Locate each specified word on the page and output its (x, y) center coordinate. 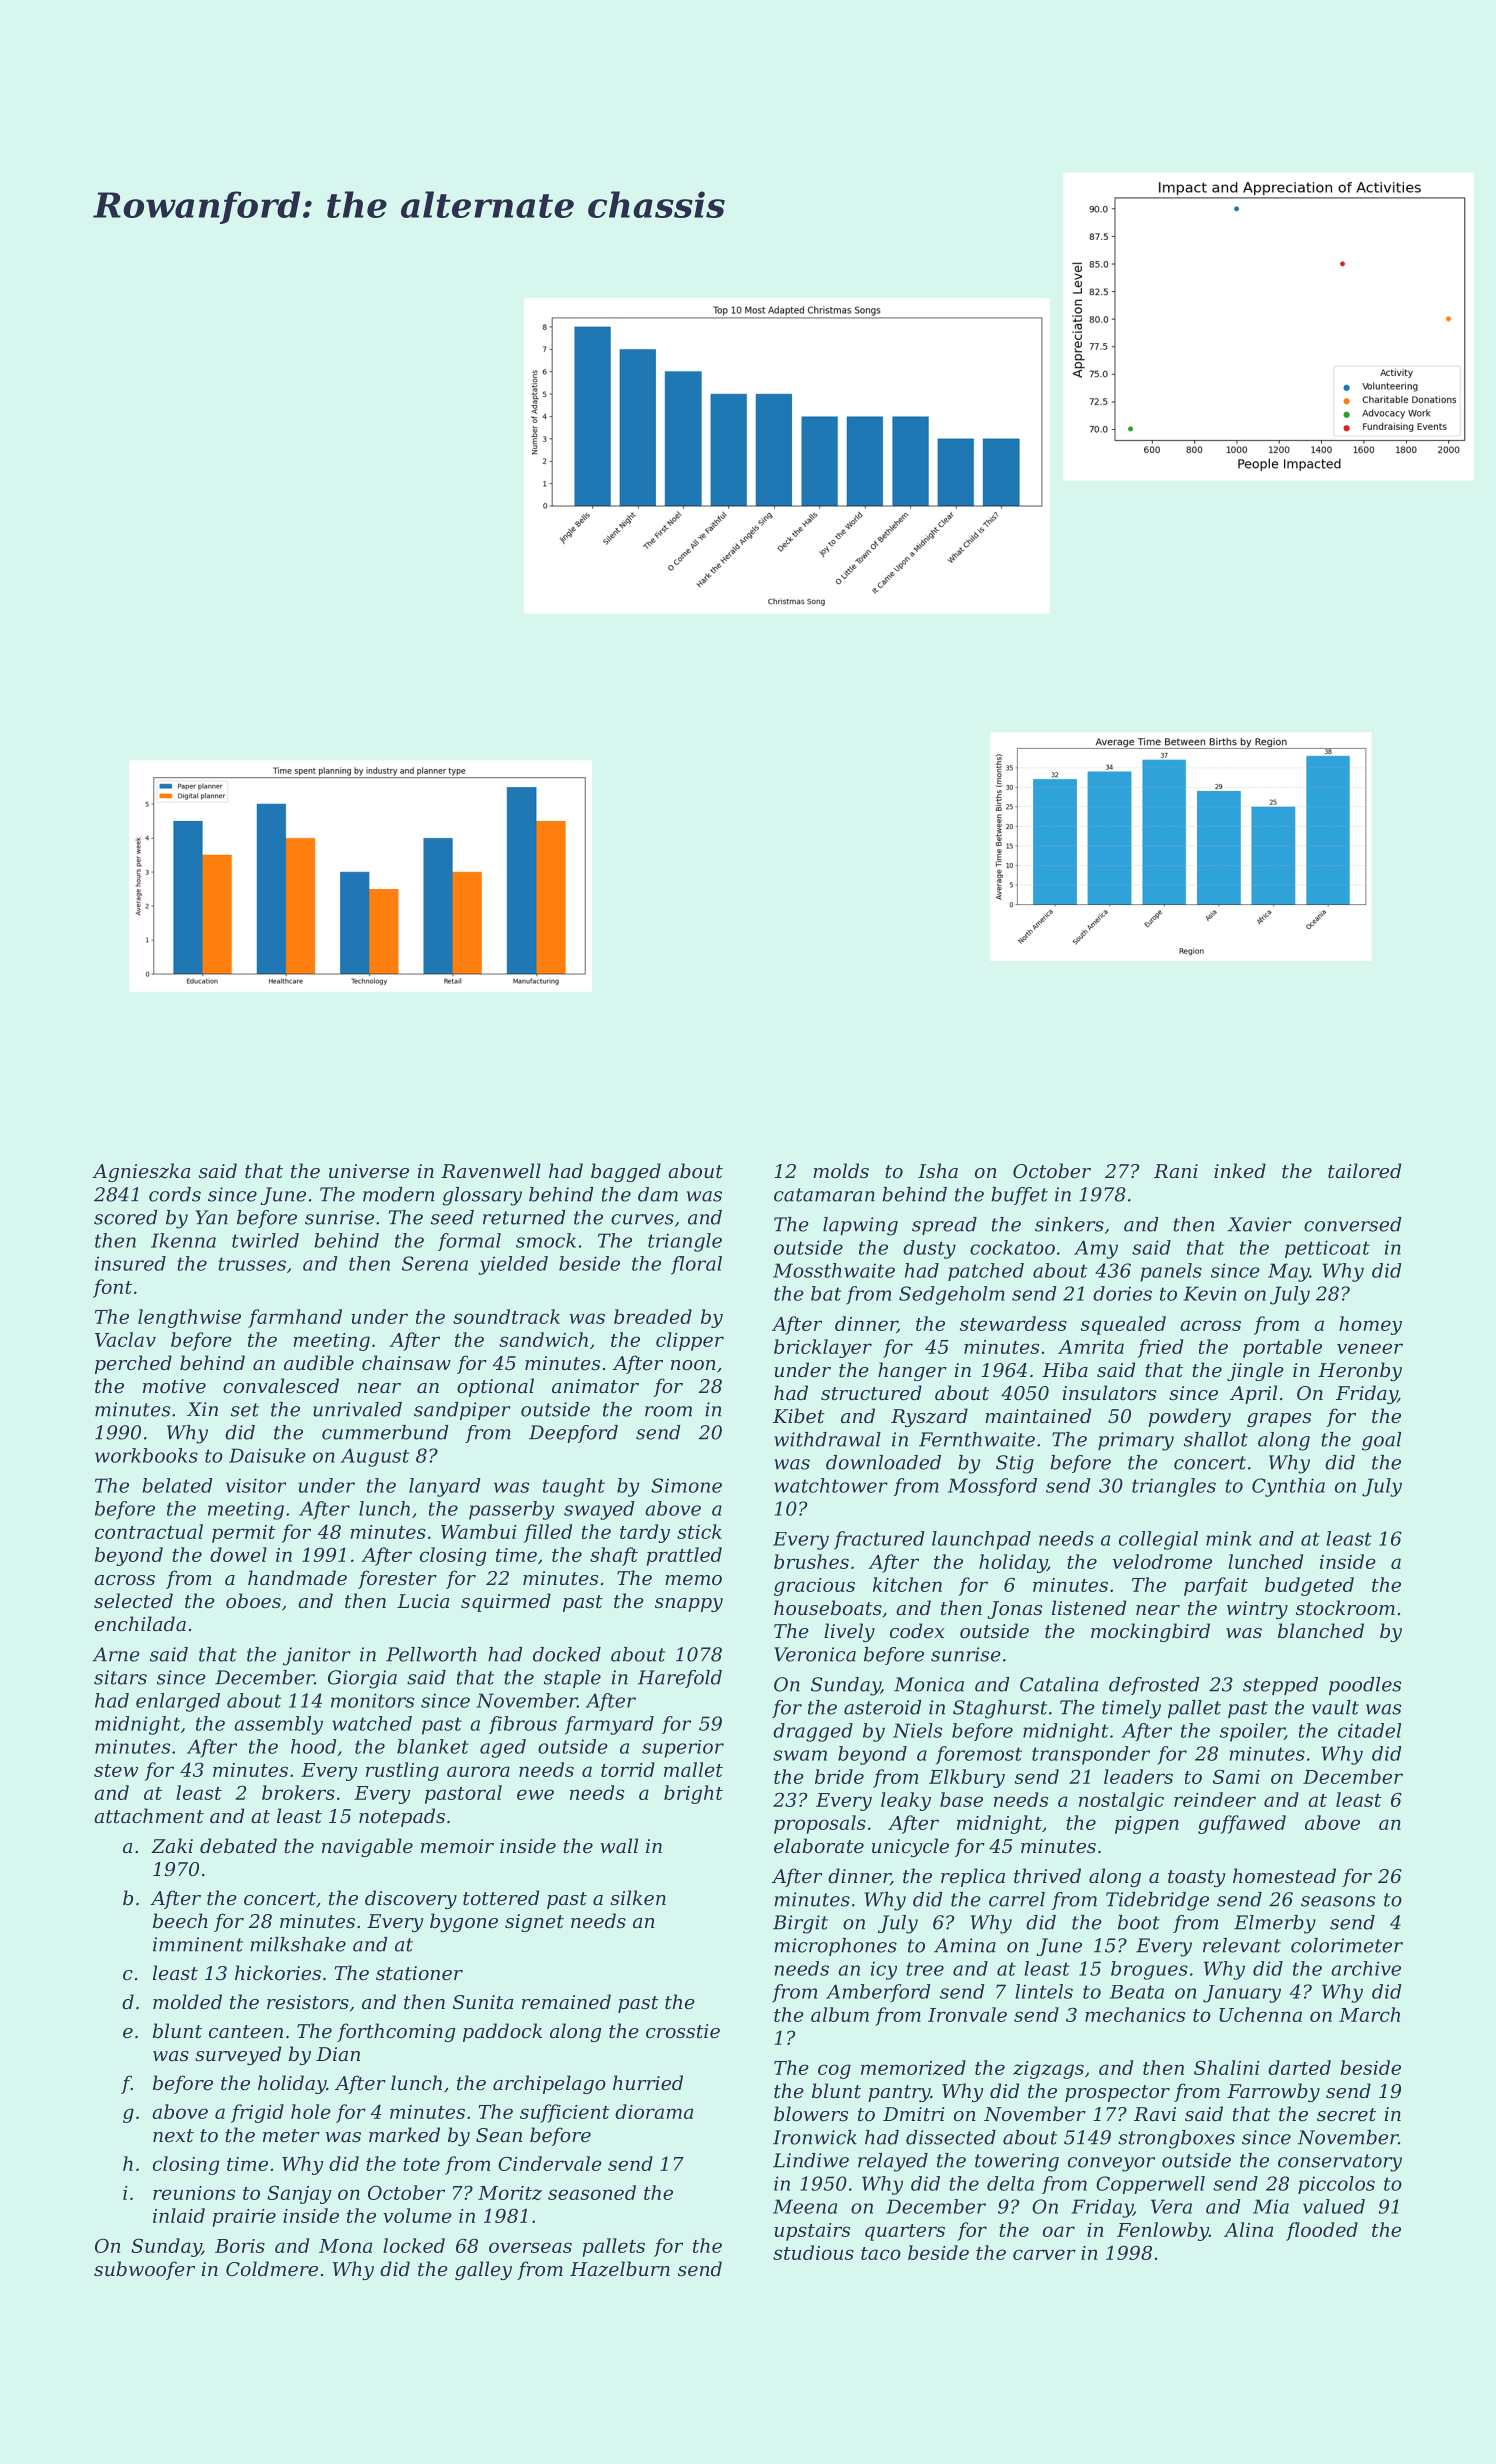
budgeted (1309, 1586)
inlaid (179, 2215)
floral (696, 1265)
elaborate (819, 1845)
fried (1160, 1348)
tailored (1364, 1170)
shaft (614, 1556)
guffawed (1242, 1824)
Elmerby (1275, 1924)
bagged (626, 1172)
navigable (367, 1847)
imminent (198, 1944)
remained (566, 2001)
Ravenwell (491, 1170)
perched (133, 1364)
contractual (149, 1531)
